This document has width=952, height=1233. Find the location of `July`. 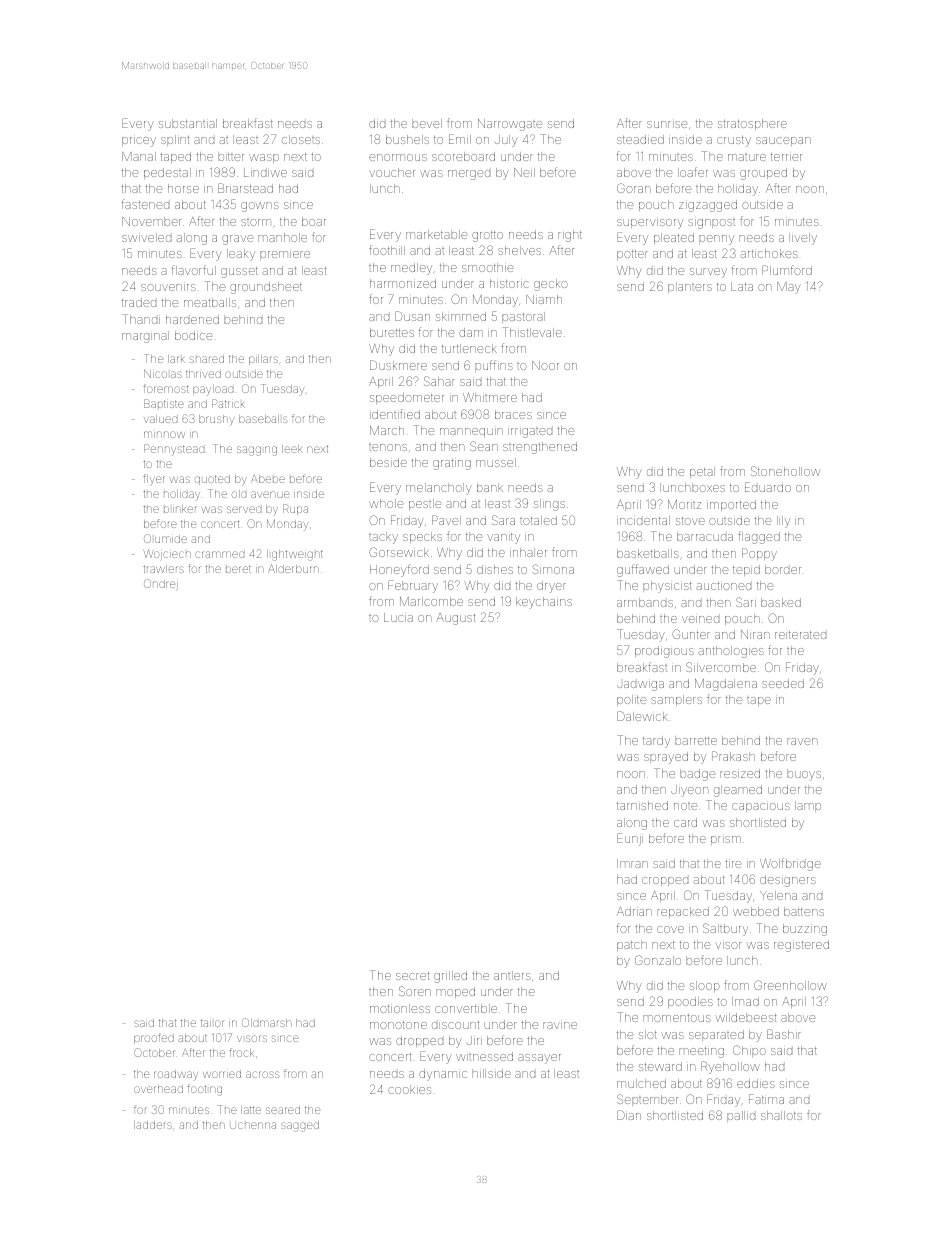

July is located at coordinates (506, 141).
